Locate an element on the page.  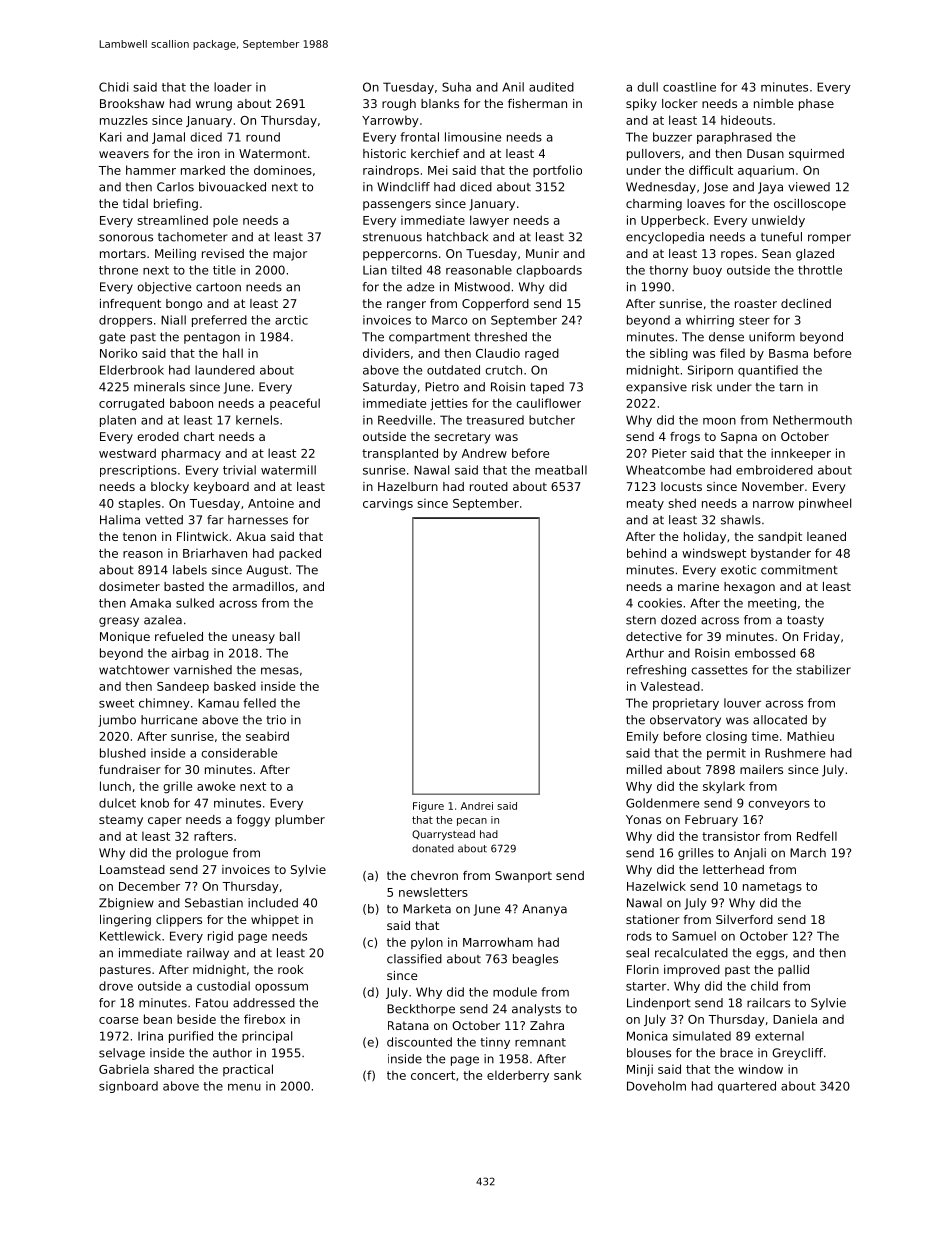
child is located at coordinates (764, 986).
